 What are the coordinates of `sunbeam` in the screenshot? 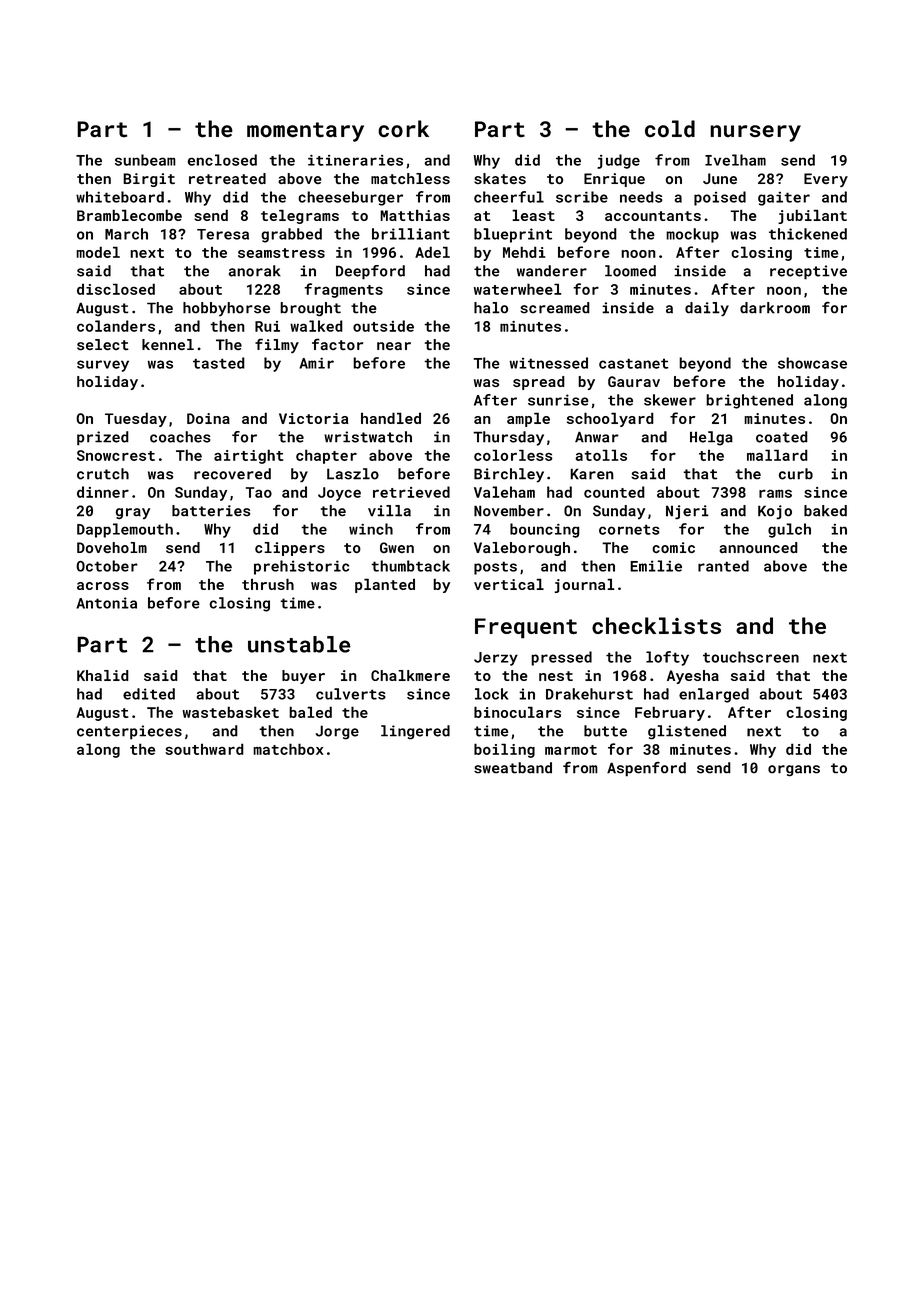 It's located at (145, 160).
